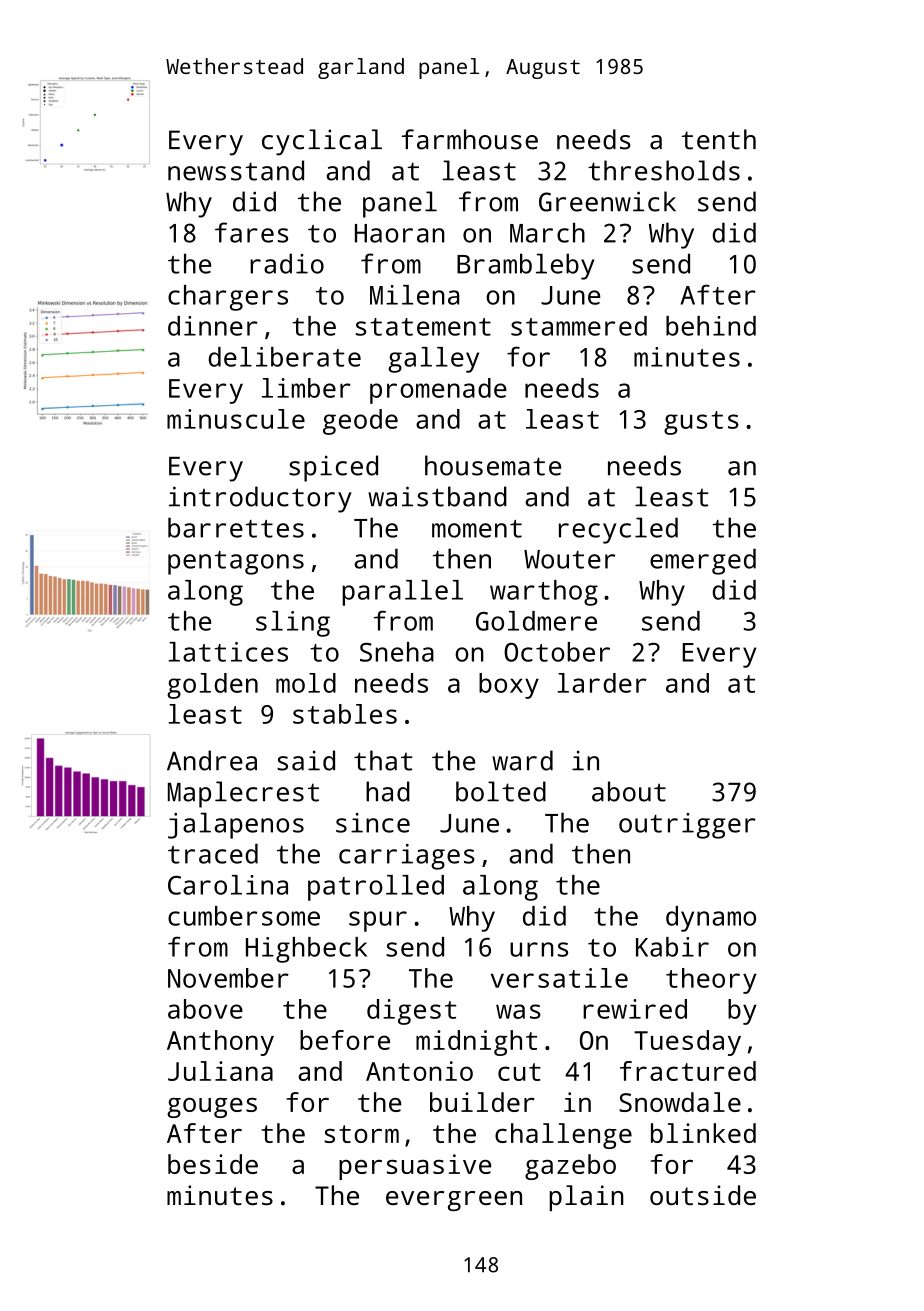 The image size is (924, 1311). What do you see at coordinates (687, 826) in the screenshot?
I see `outrigger` at bounding box center [687, 826].
